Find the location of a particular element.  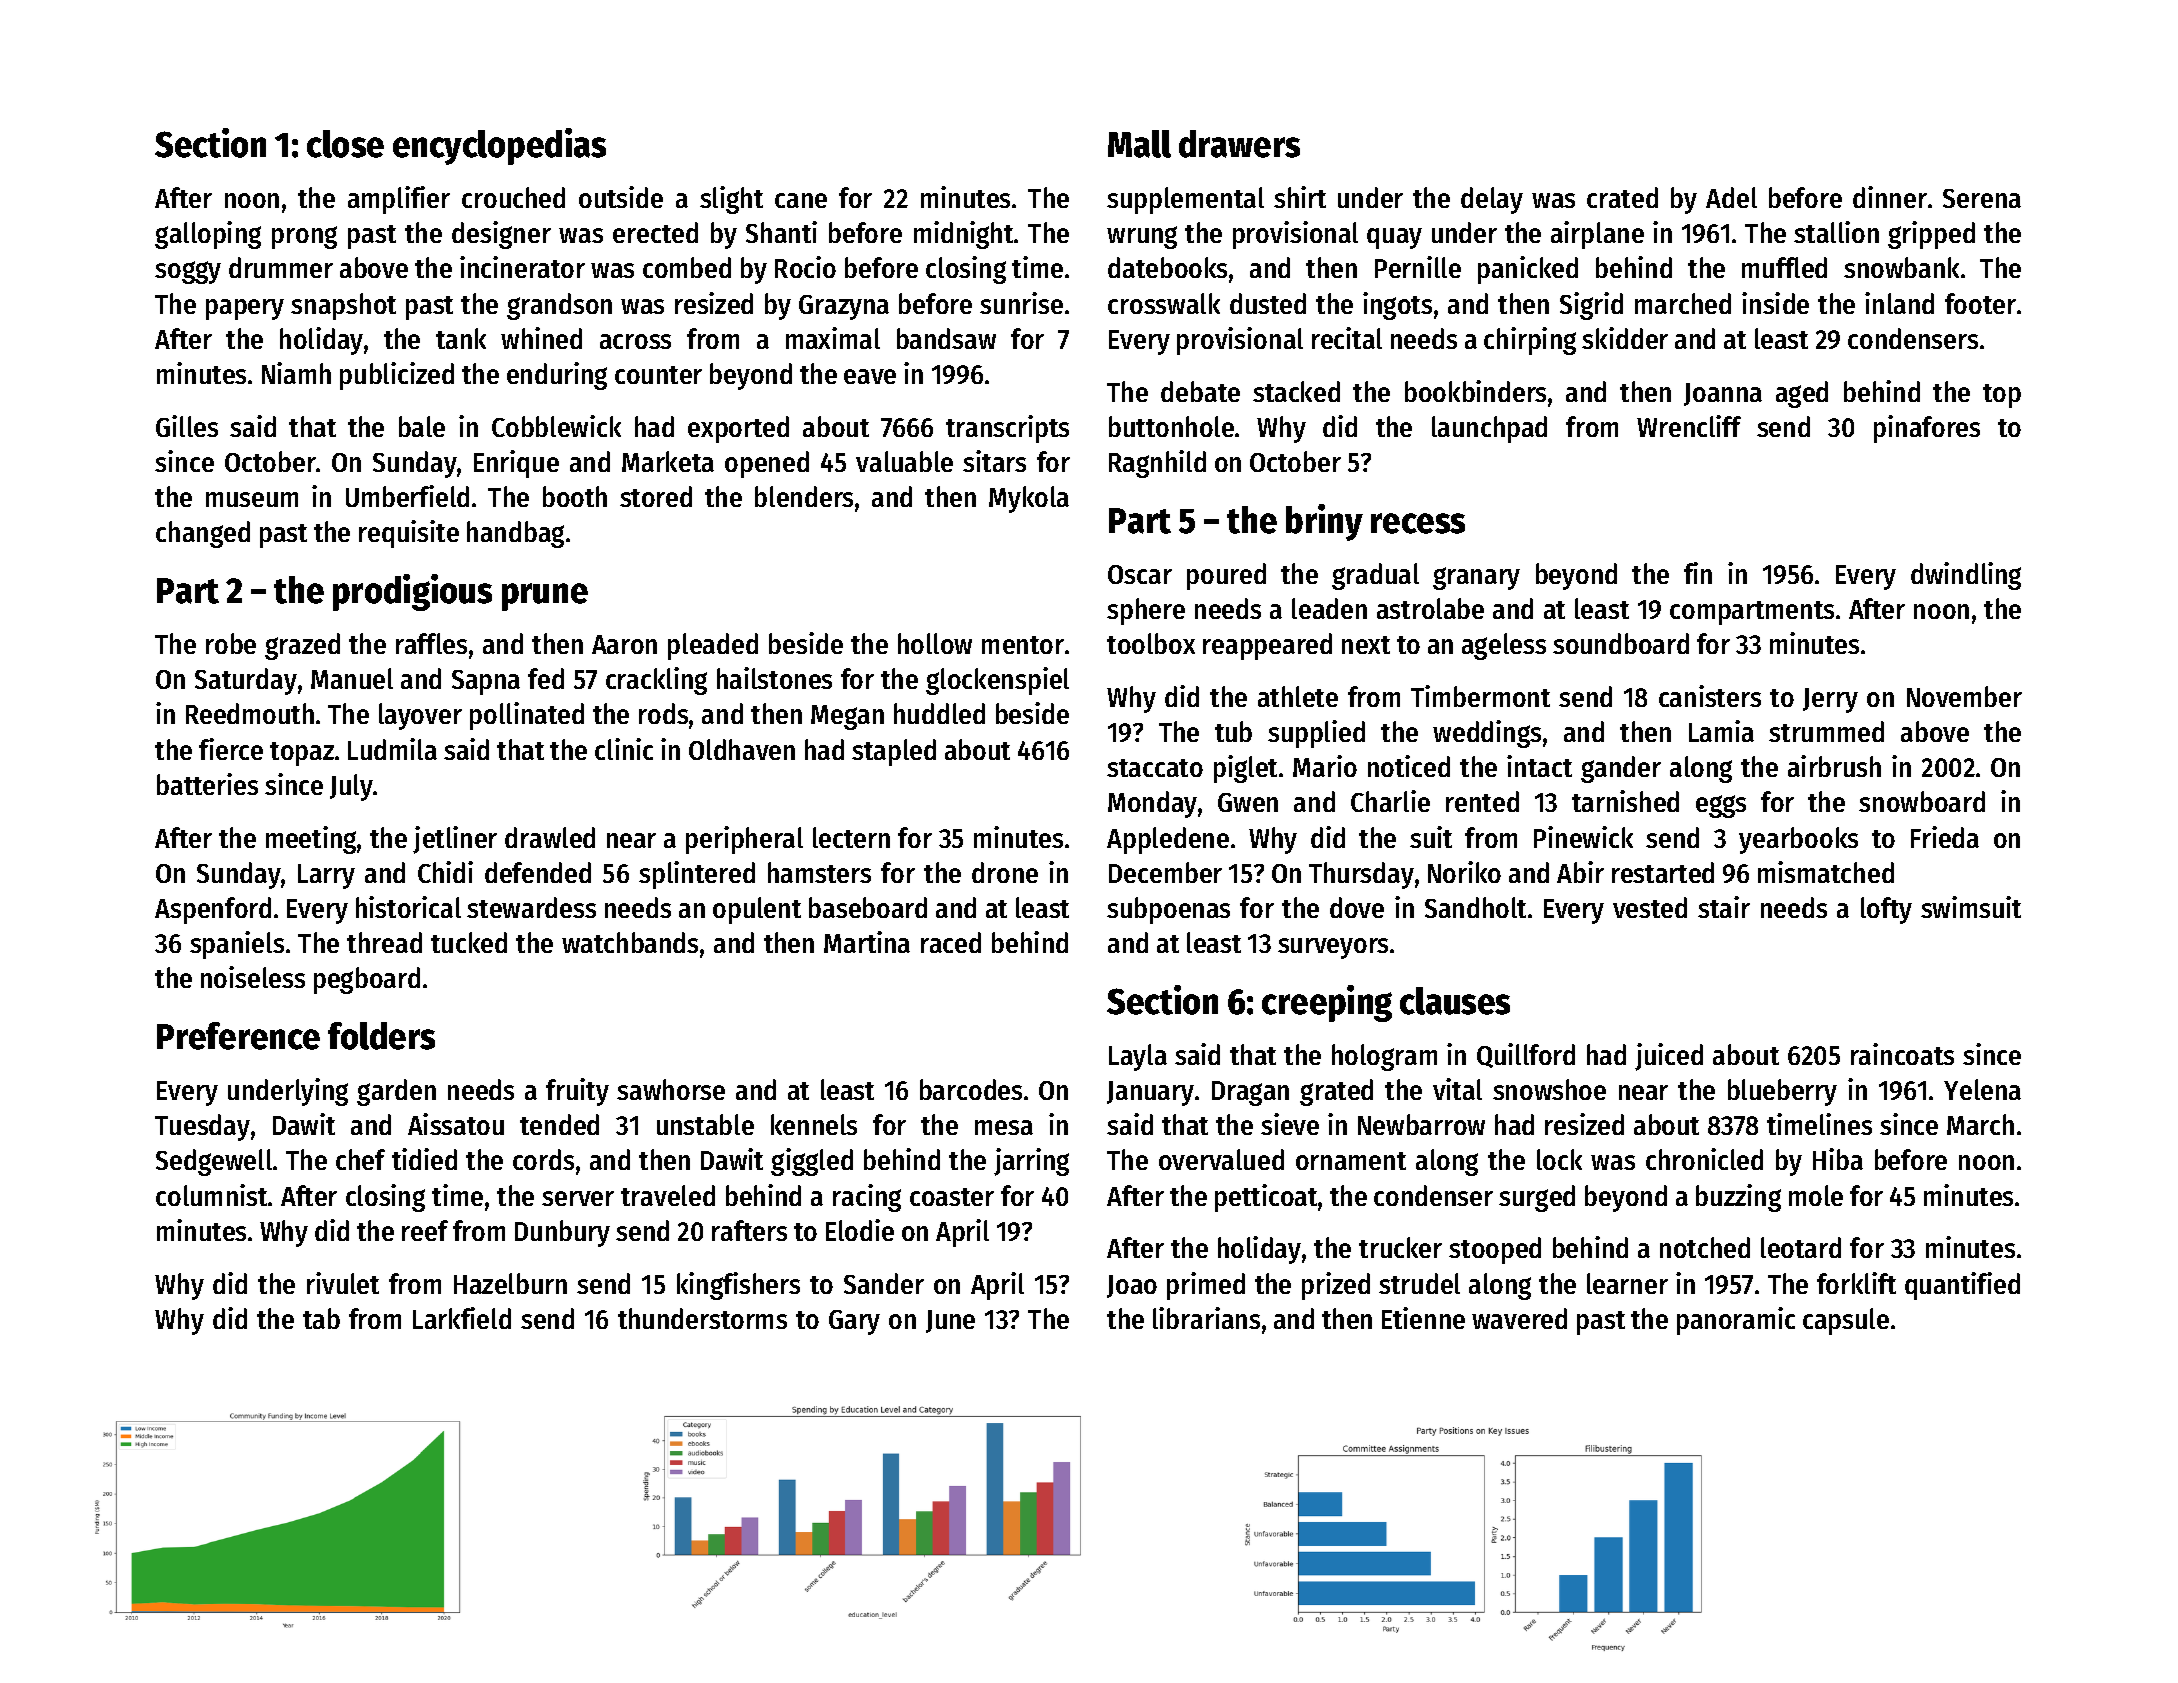

inland is located at coordinates (1899, 303).
